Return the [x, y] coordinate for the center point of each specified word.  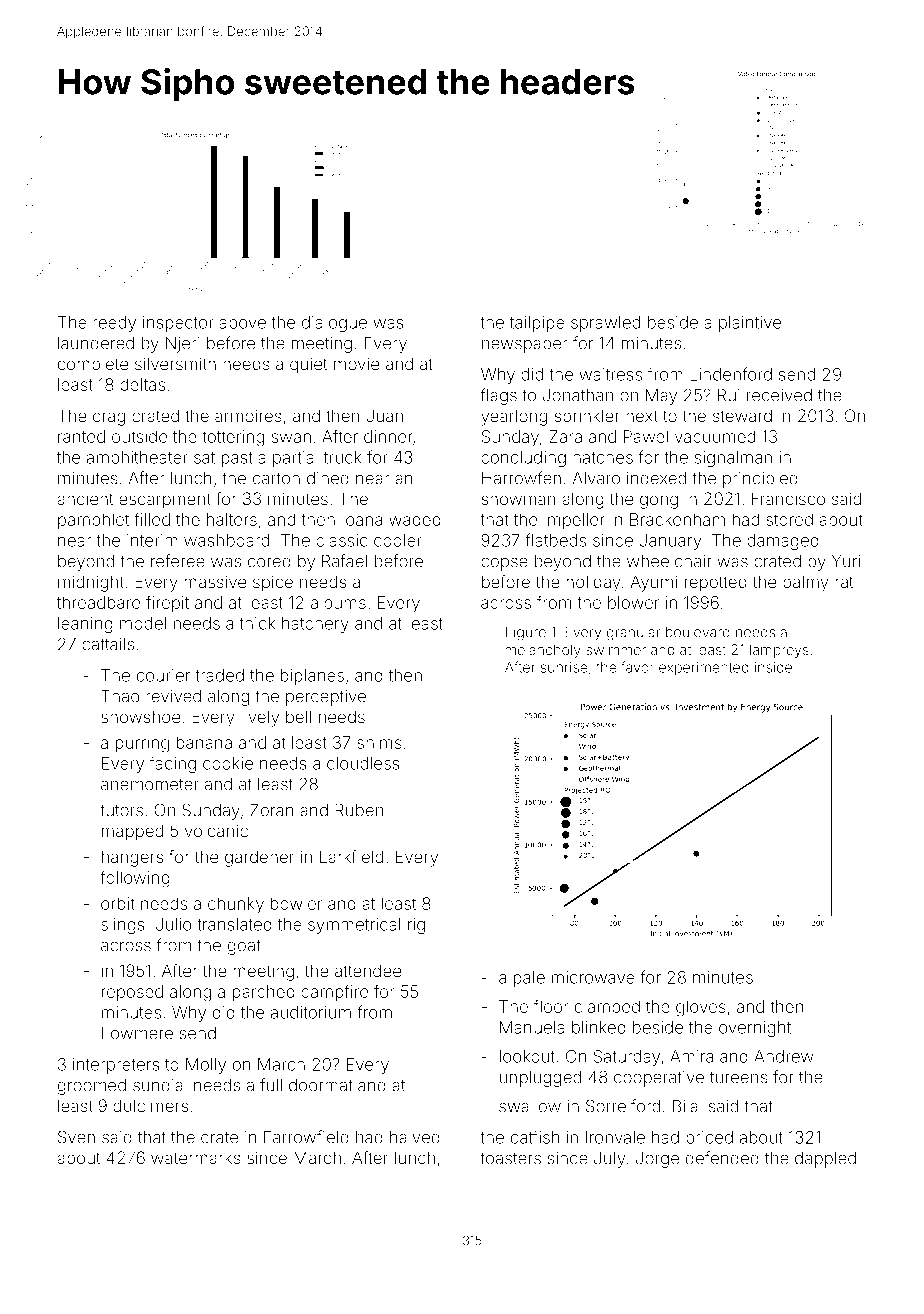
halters [232, 519]
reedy [114, 324]
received [779, 395]
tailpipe [537, 324]
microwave [593, 977]
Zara [565, 436]
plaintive [750, 324]
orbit [118, 903]
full [271, 1085]
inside [773, 667]
